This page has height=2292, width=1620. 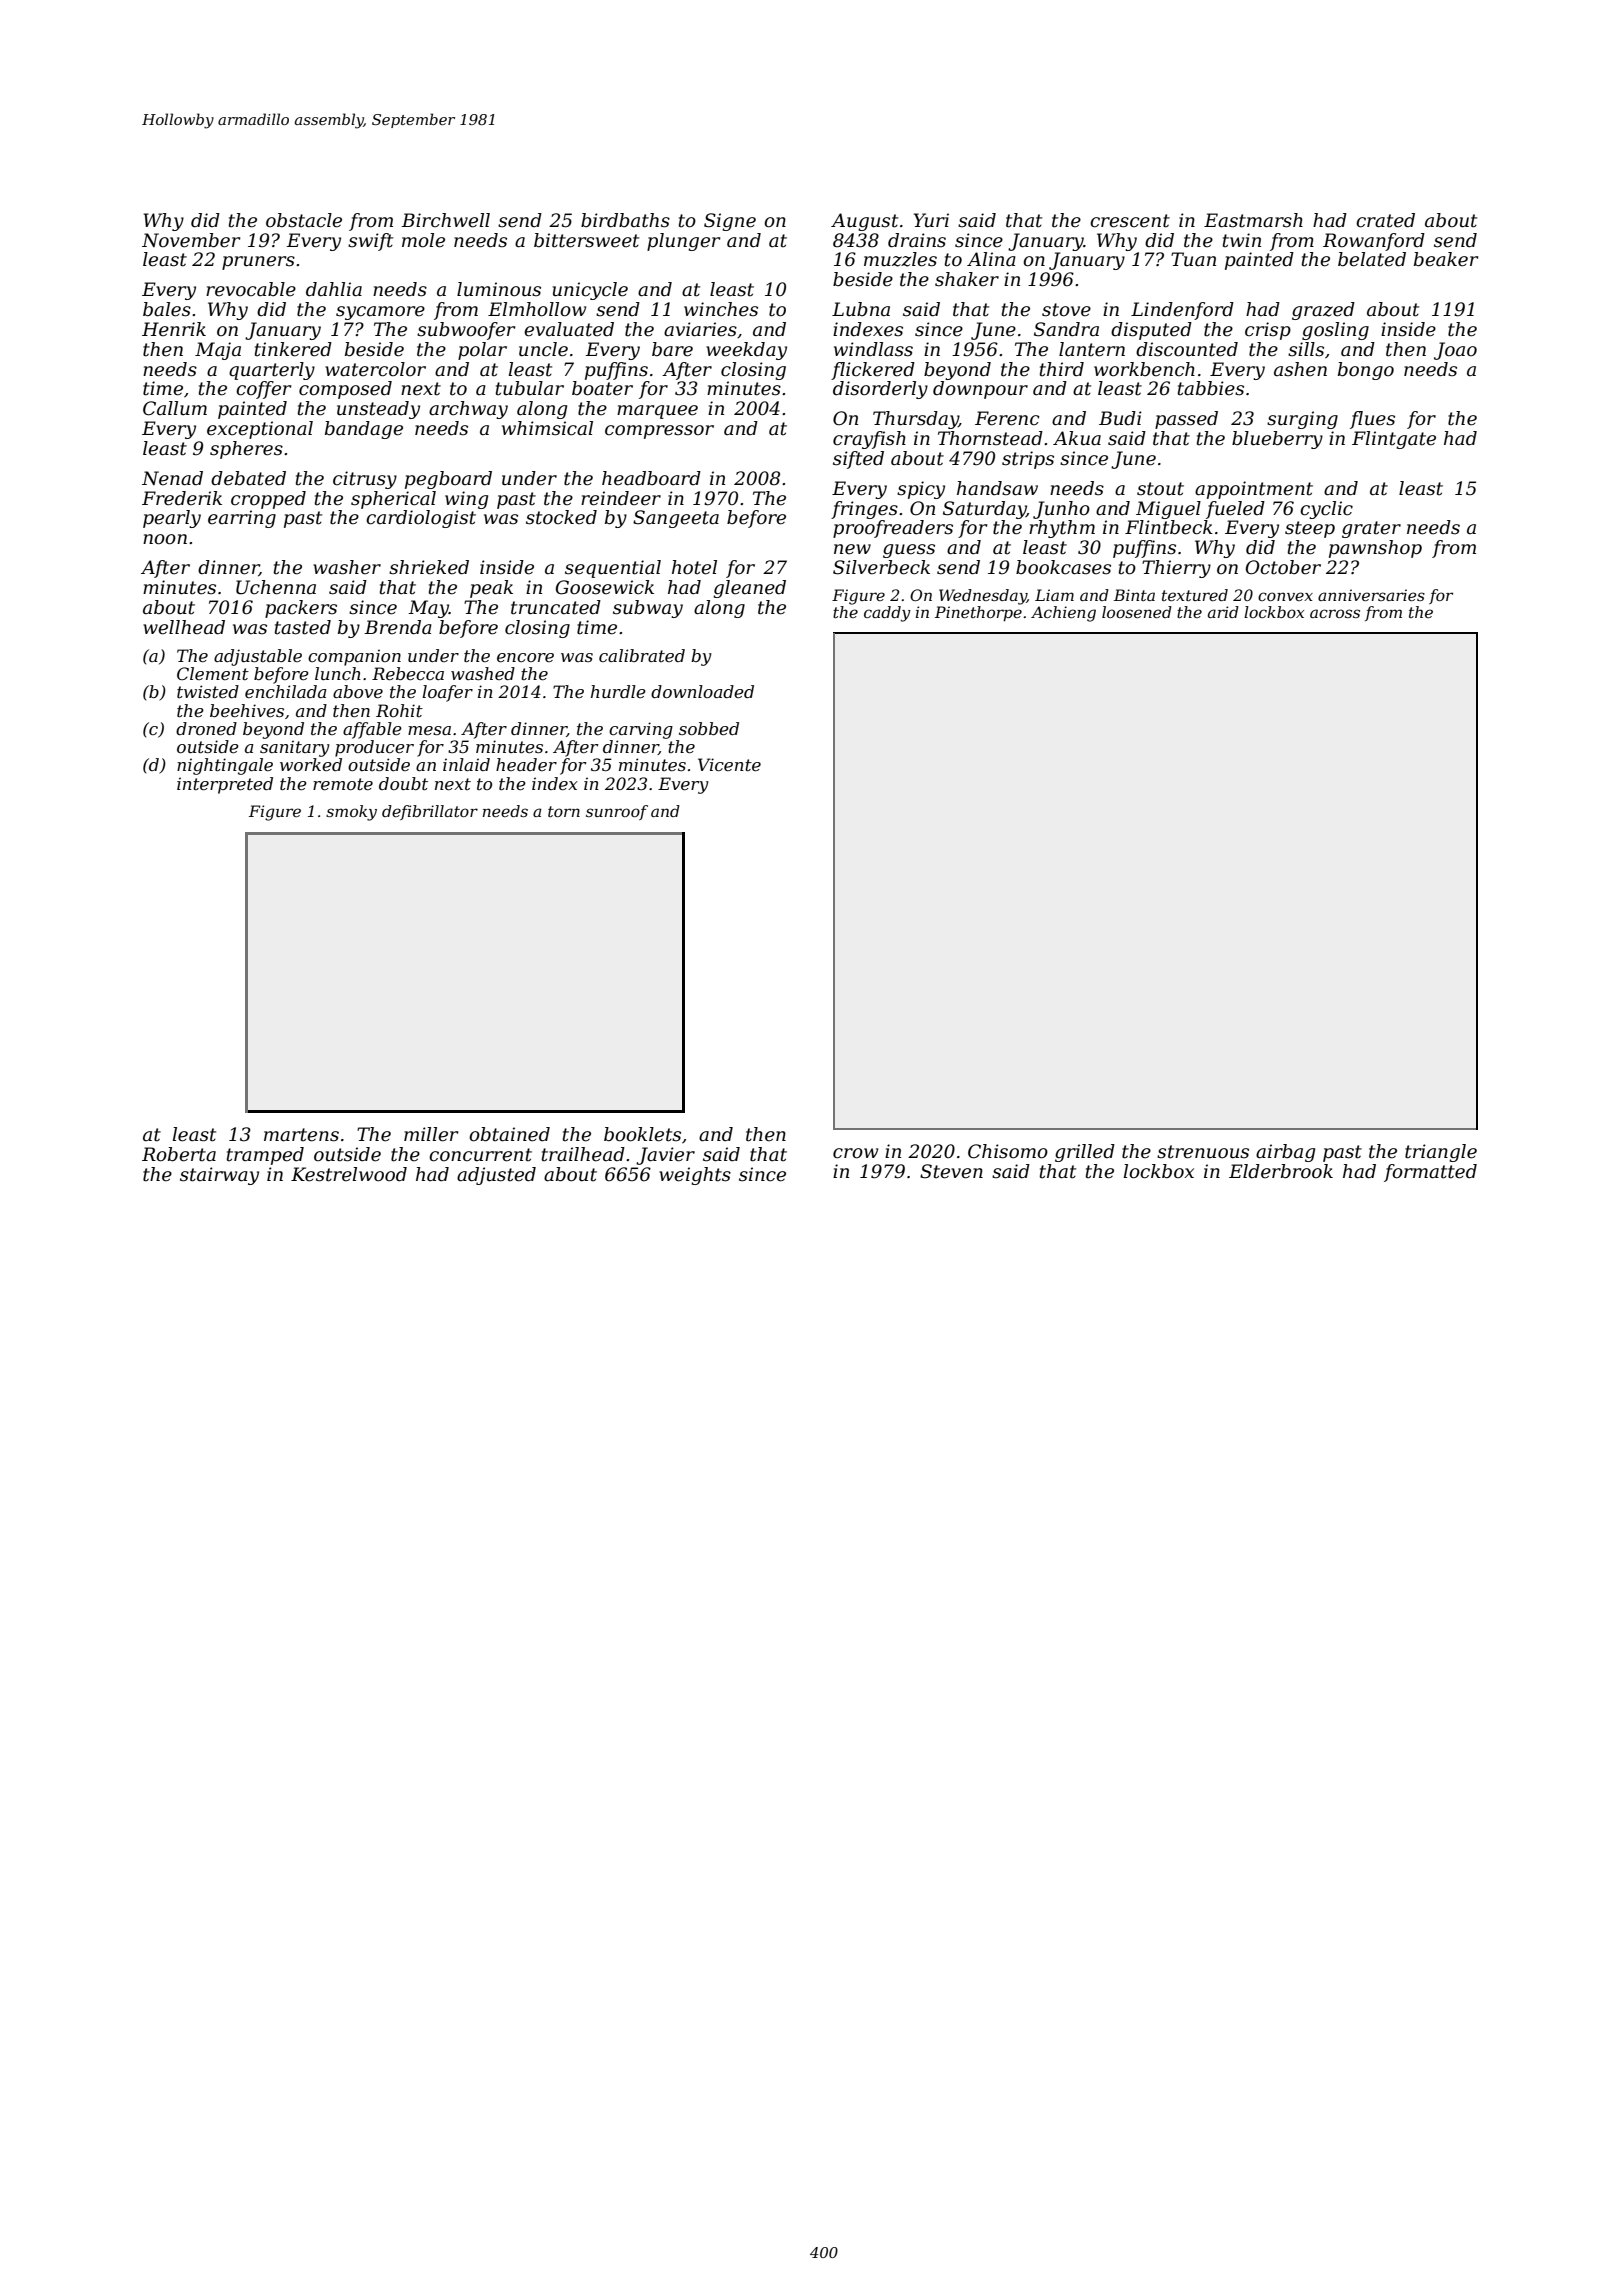 I want to click on bookcases, so click(x=1063, y=567).
